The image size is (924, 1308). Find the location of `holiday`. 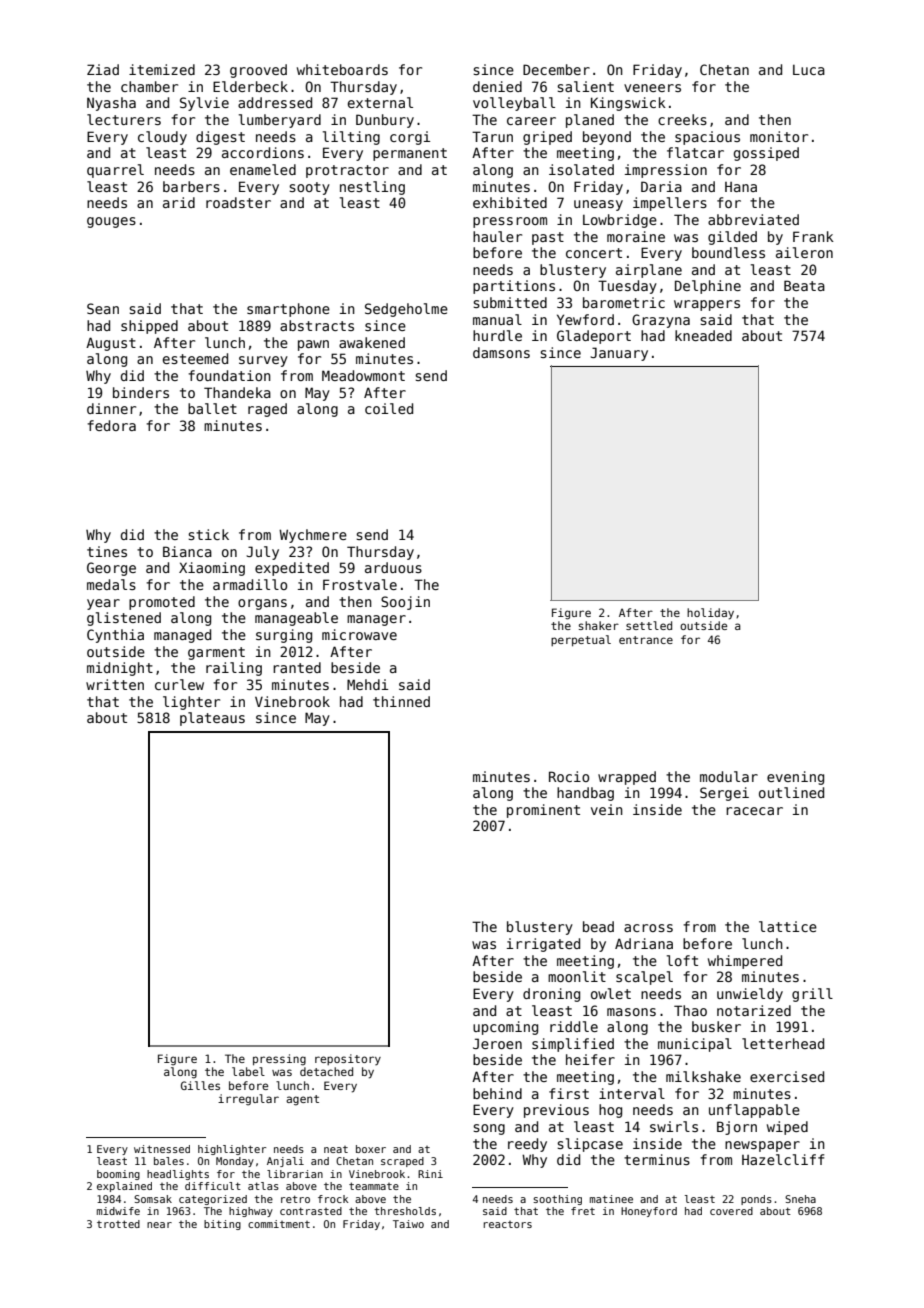

holiday is located at coordinates (710, 614).
